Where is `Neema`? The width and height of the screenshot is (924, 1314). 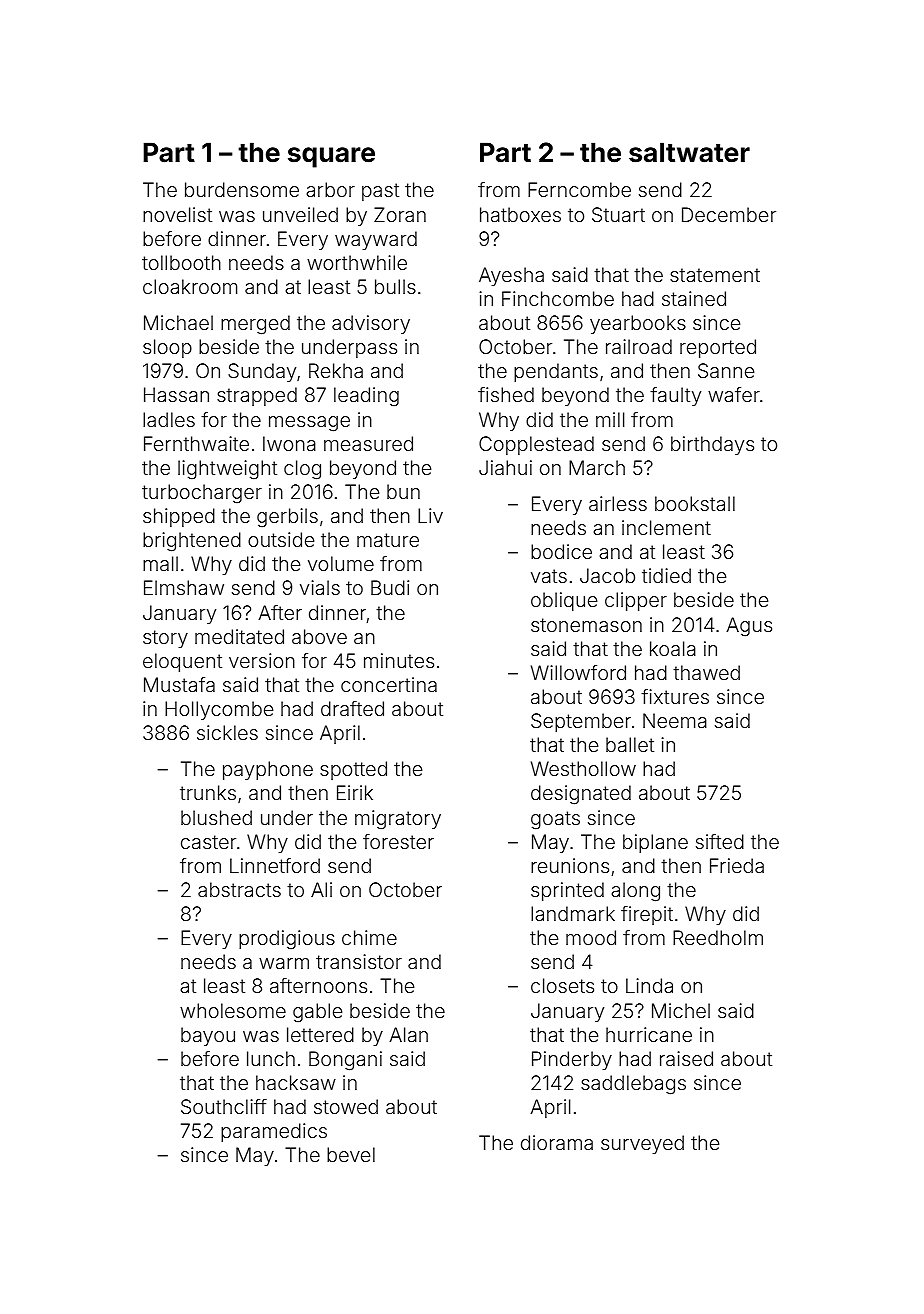 Neema is located at coordinates (675, 720).
